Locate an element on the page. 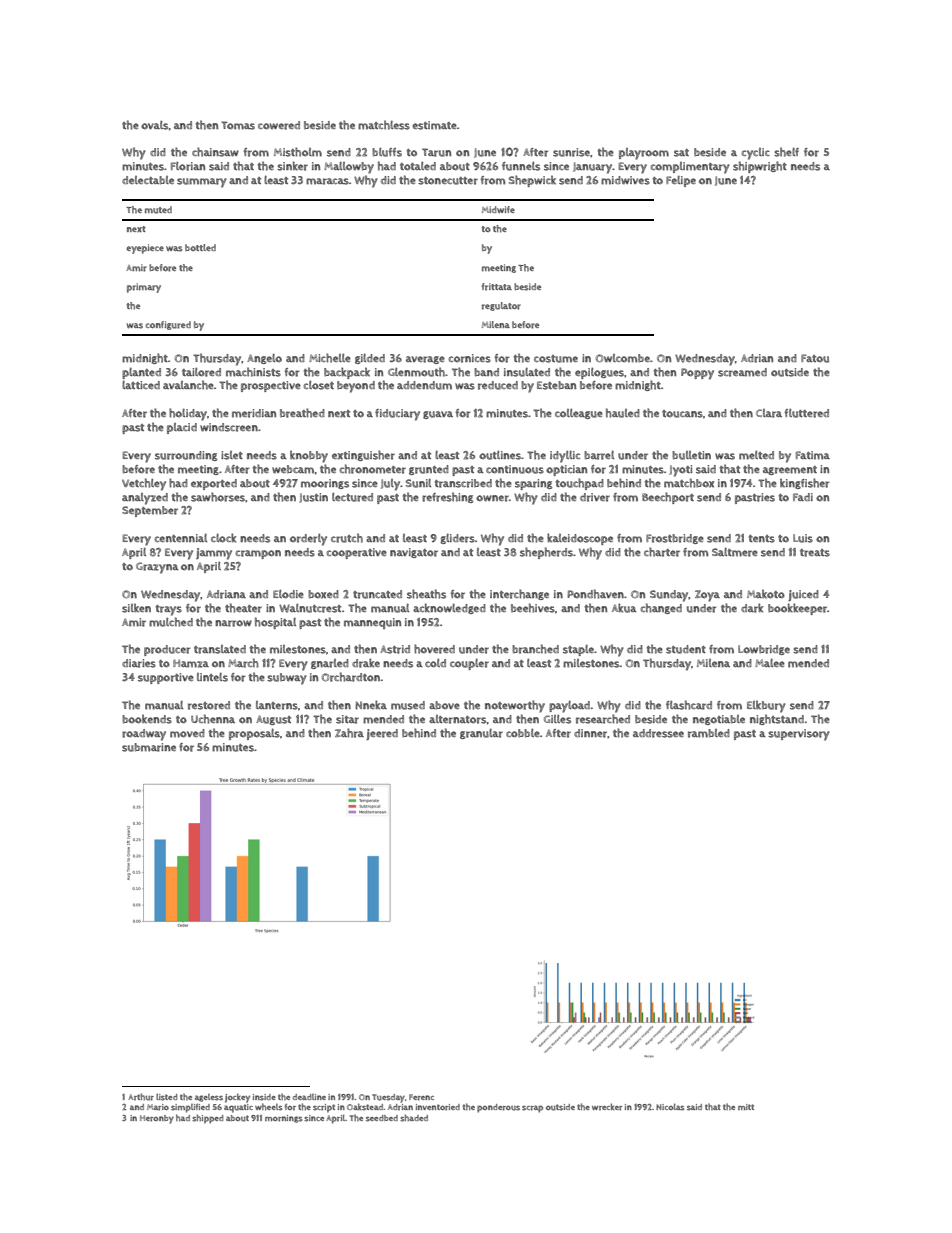 The height and width of the image is (1233, 952). Felipe is located at coordinates (681, 181).
